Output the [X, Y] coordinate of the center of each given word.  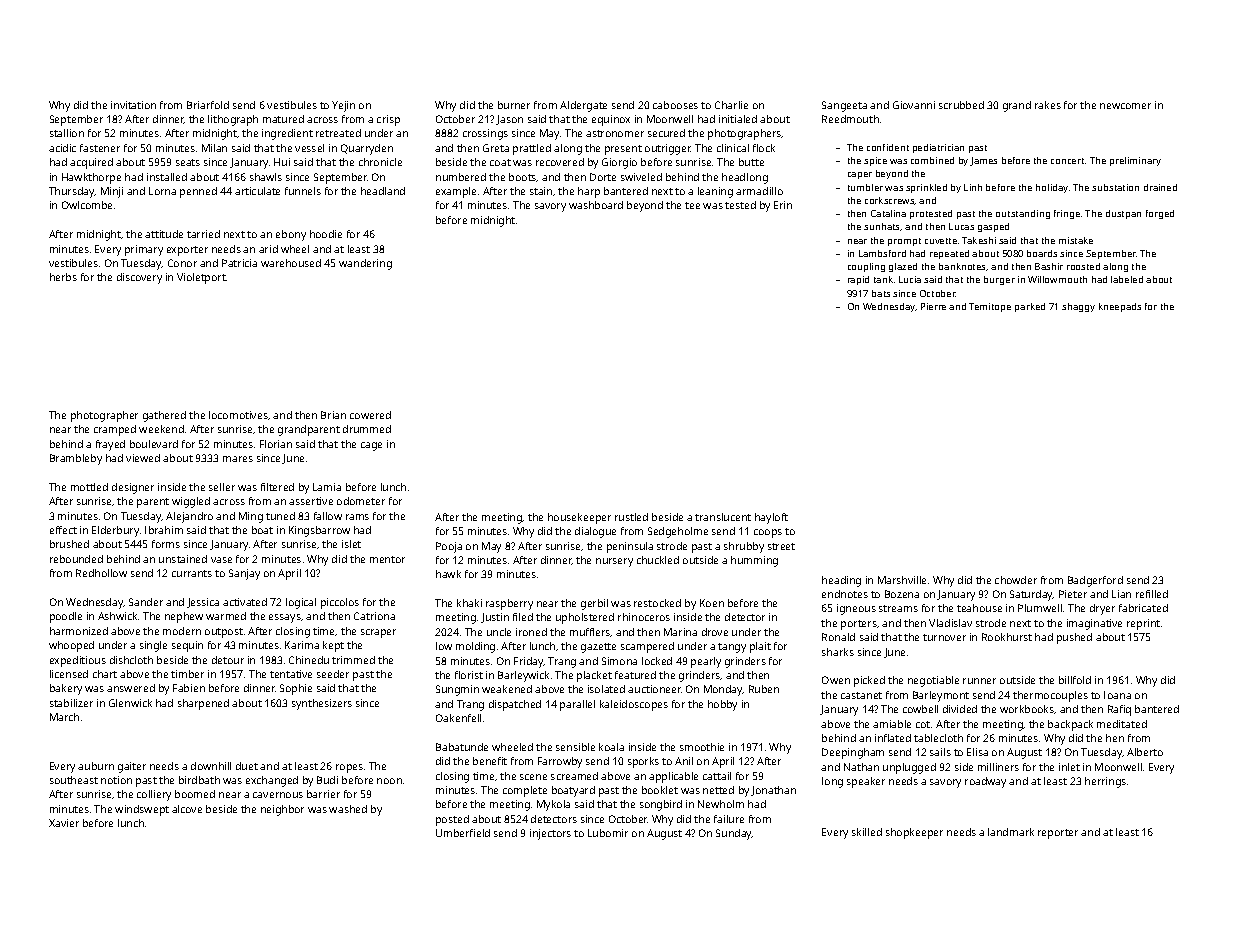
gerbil [594, 604]
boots [523, 177]
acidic [62, 148]
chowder [1016, 580]
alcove [187, 809]
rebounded [76, 559]
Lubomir [608, 833]
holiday [1052, 188]
